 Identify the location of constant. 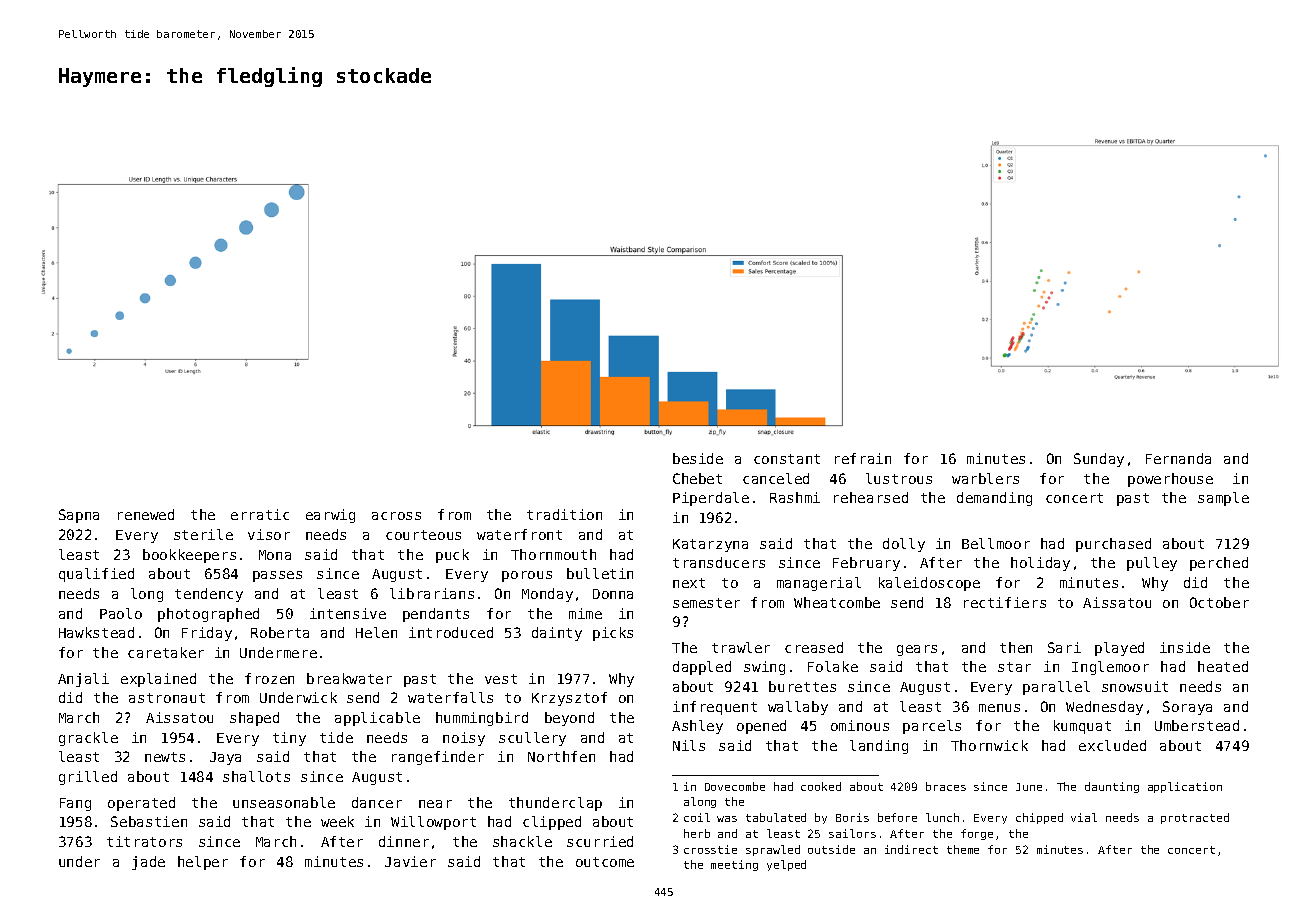
(787, 459).
